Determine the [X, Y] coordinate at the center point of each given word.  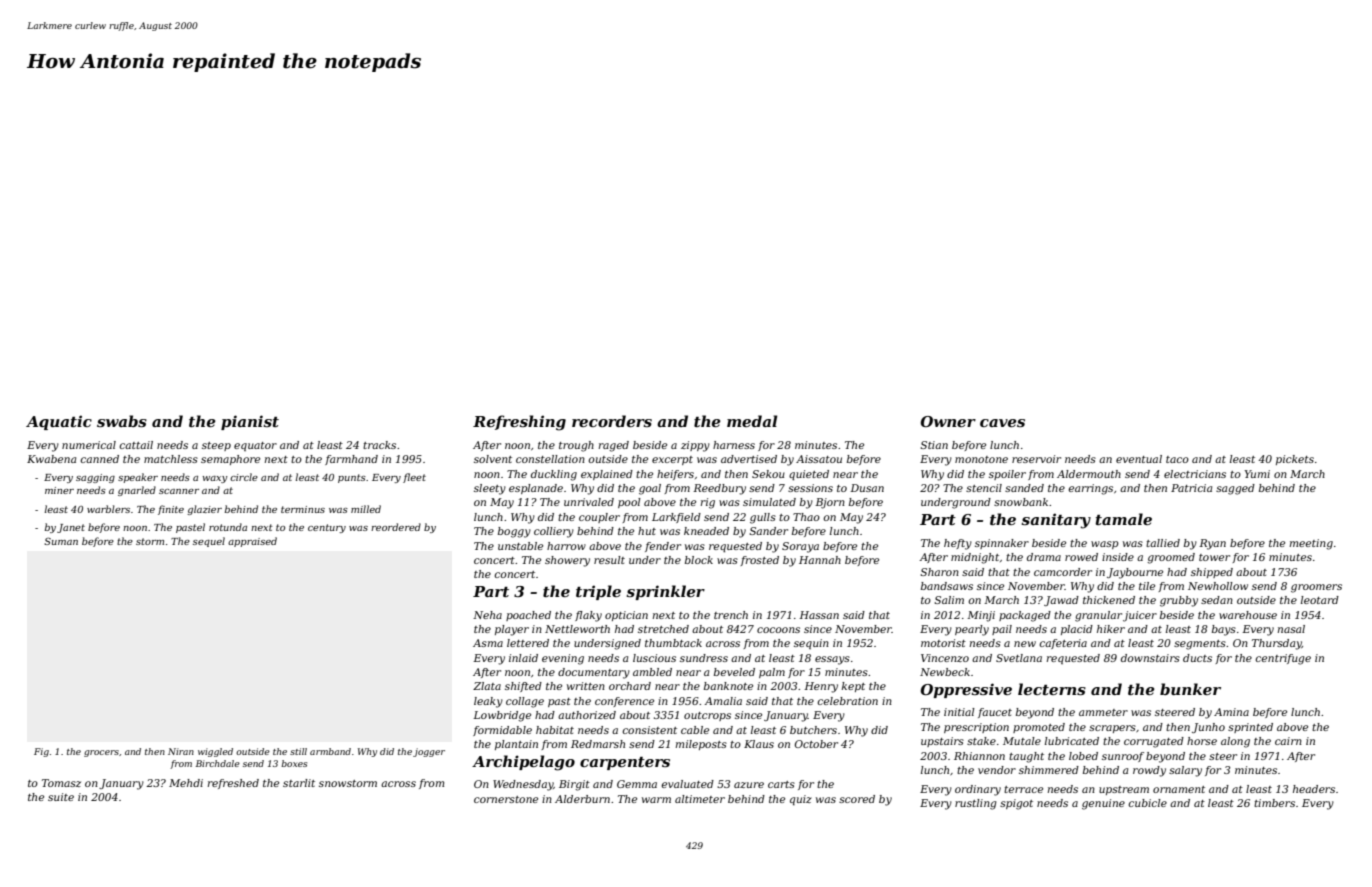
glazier [204, 510]
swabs [122, 421]
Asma [488, 643]
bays [1224, 630]
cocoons [778, 630]
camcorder [1063, 572]
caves [1002, 423]
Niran [181, 751]
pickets [1295, 460]
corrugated [1154, 742]
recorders [612, 421]
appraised [252, 542]
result [609, 560]
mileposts [701, 745]
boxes [294, 763]
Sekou [768, 474]
